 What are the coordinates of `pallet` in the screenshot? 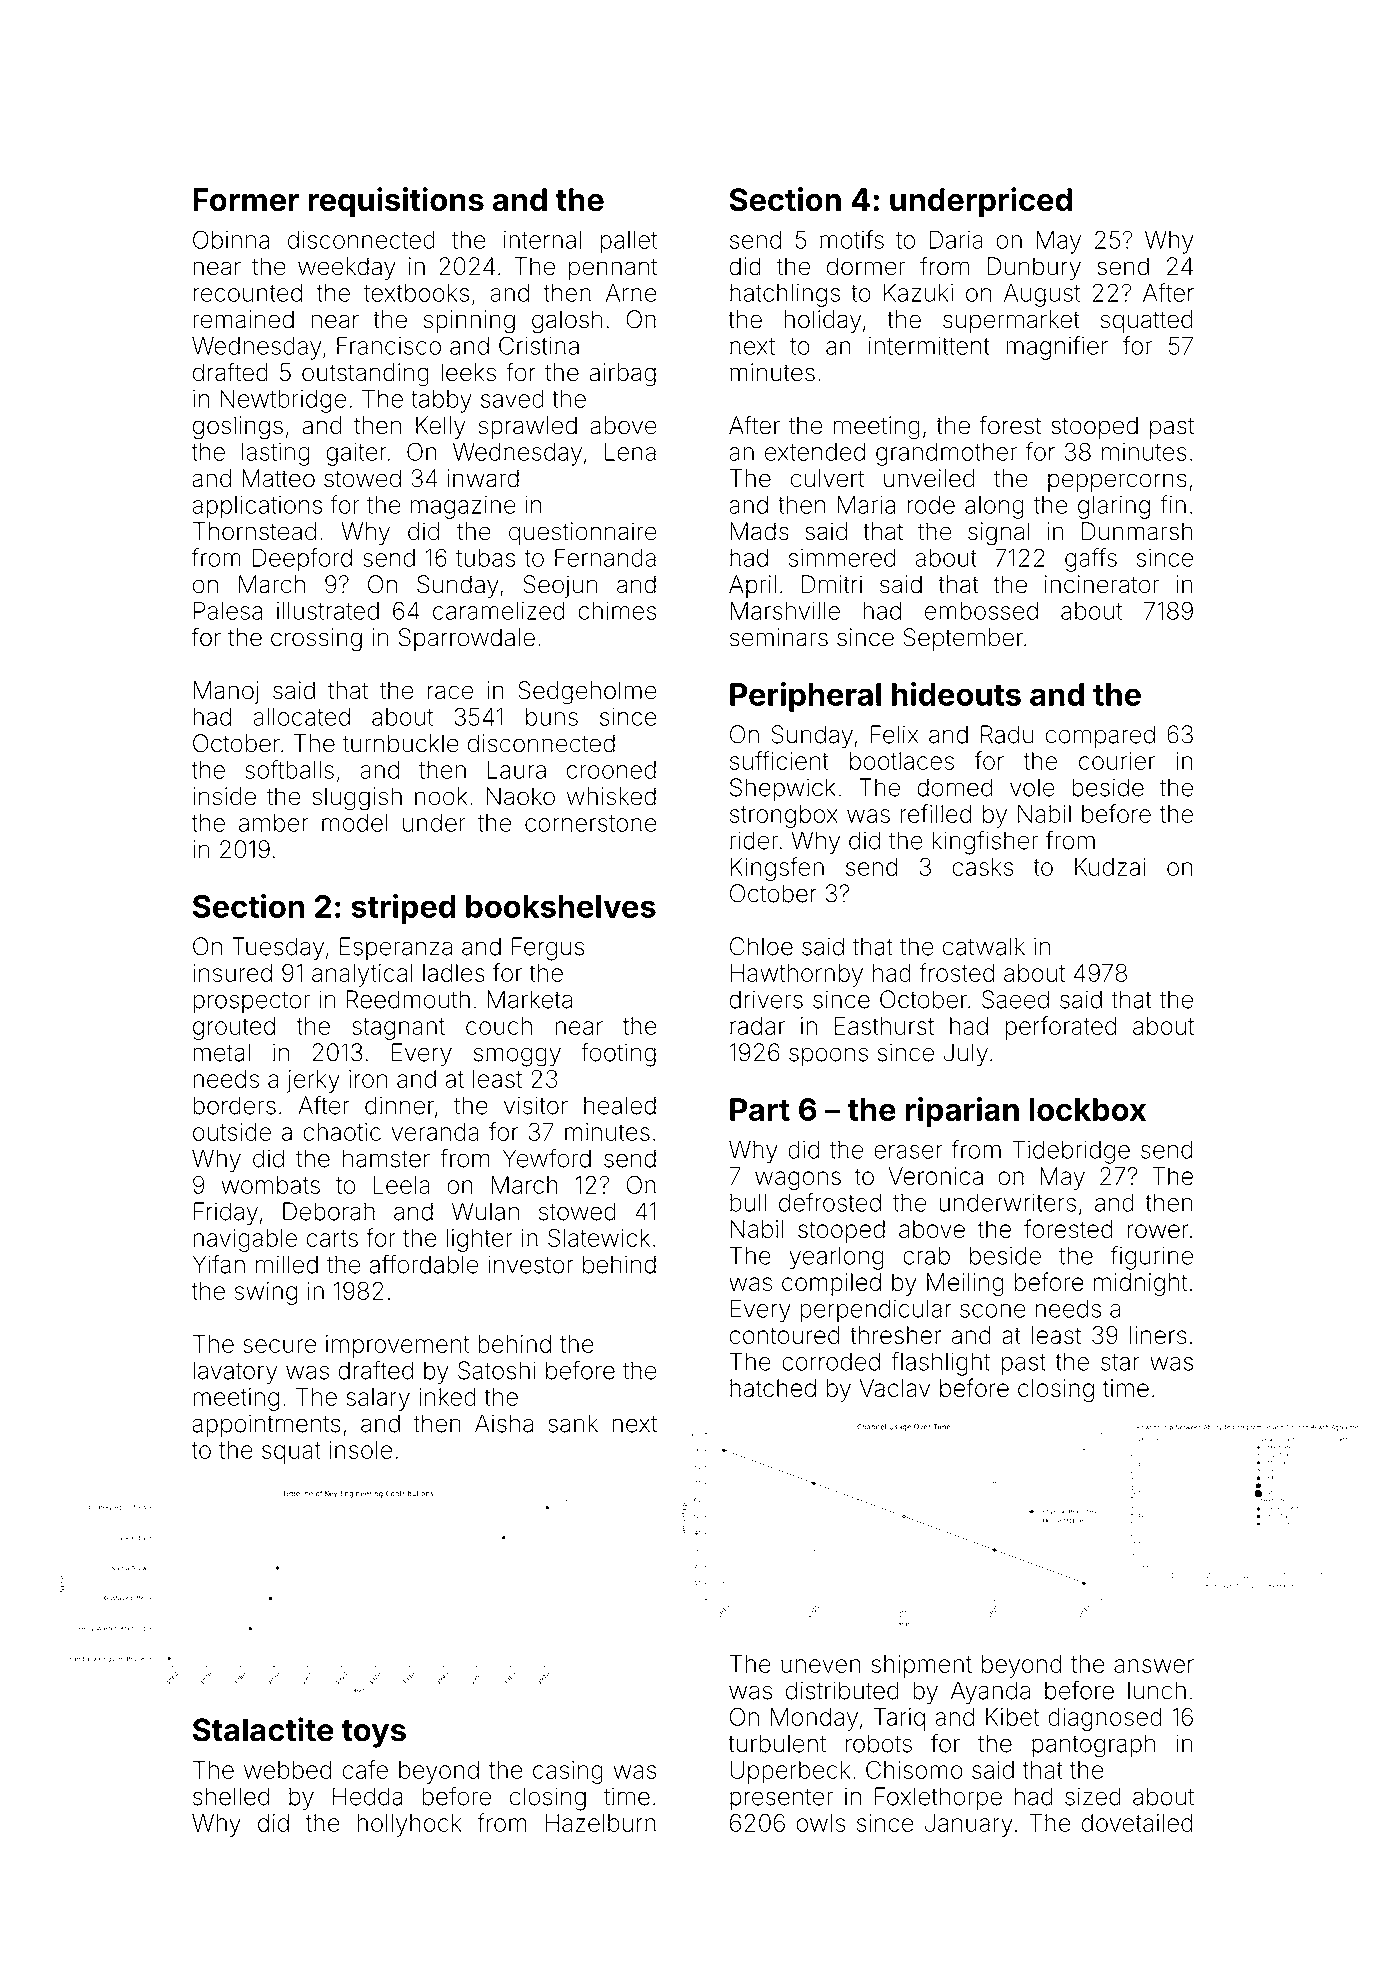 It's located at (628, 242).
